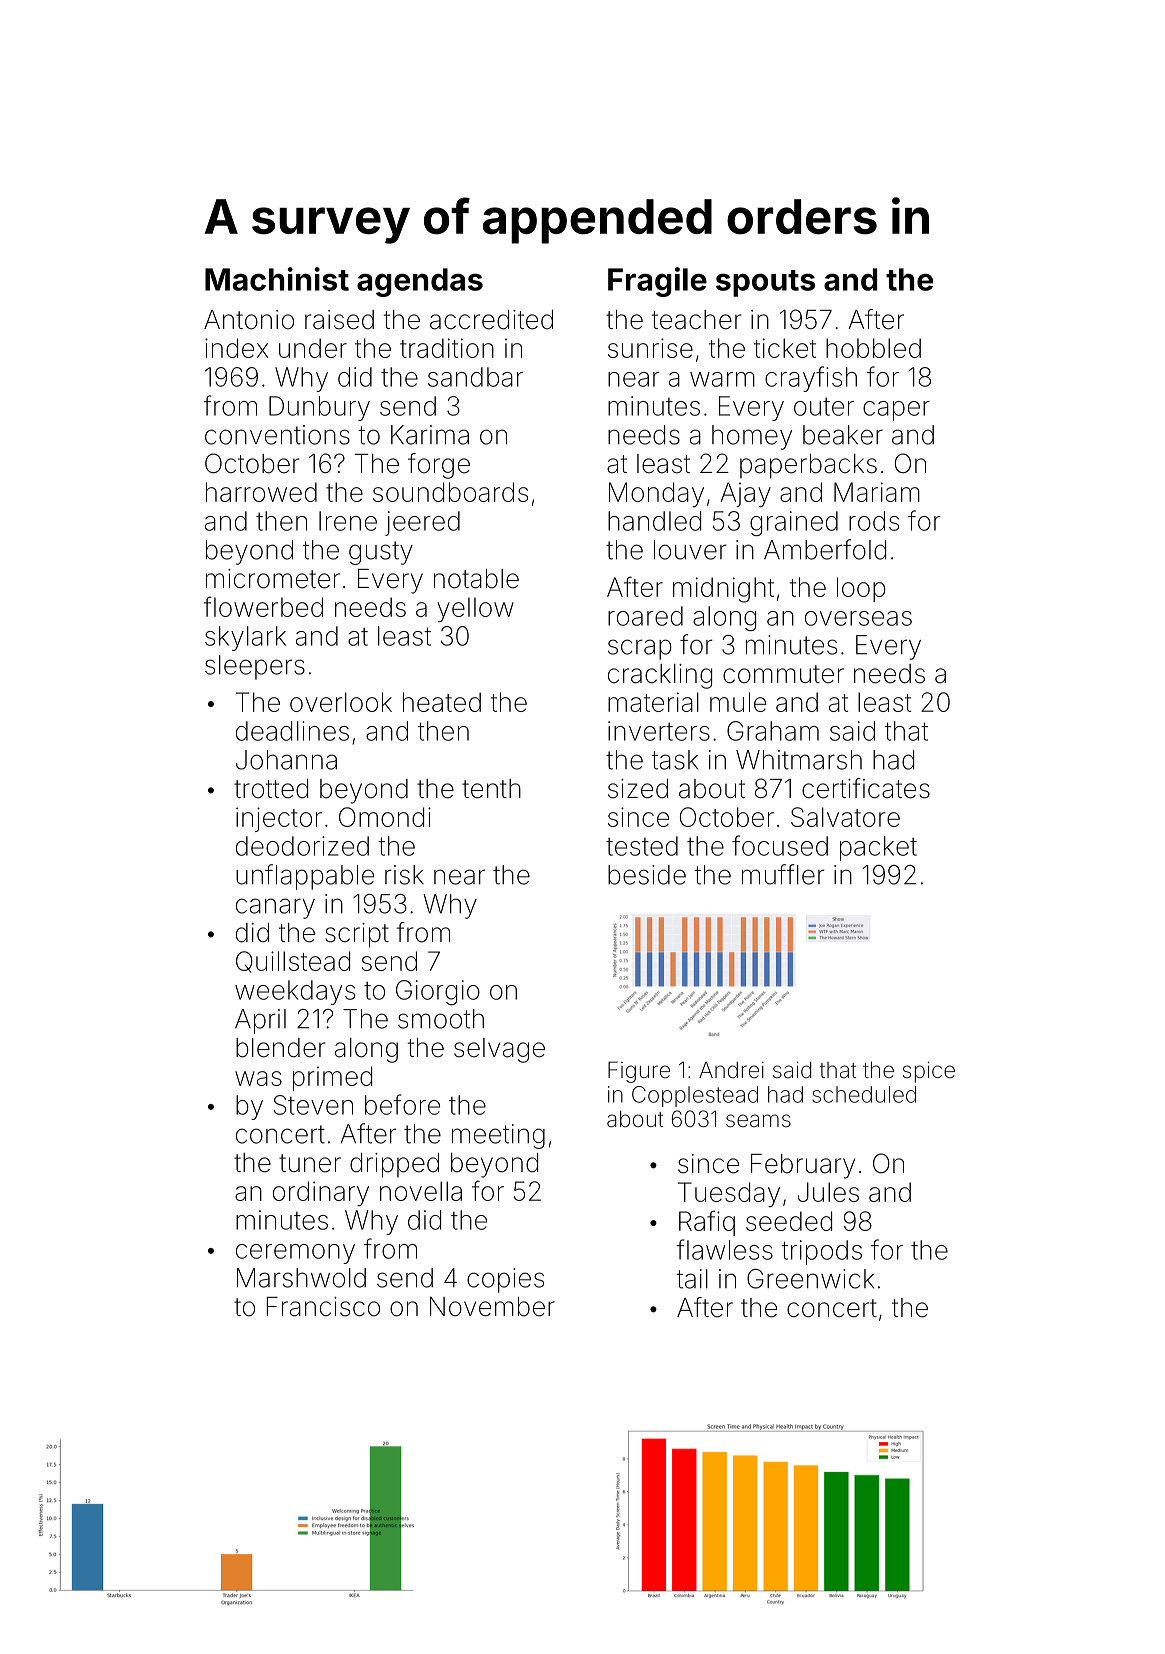  Describe the element at coordinates (249, 320) in the screenshot. I see `Antonio` at that location.
